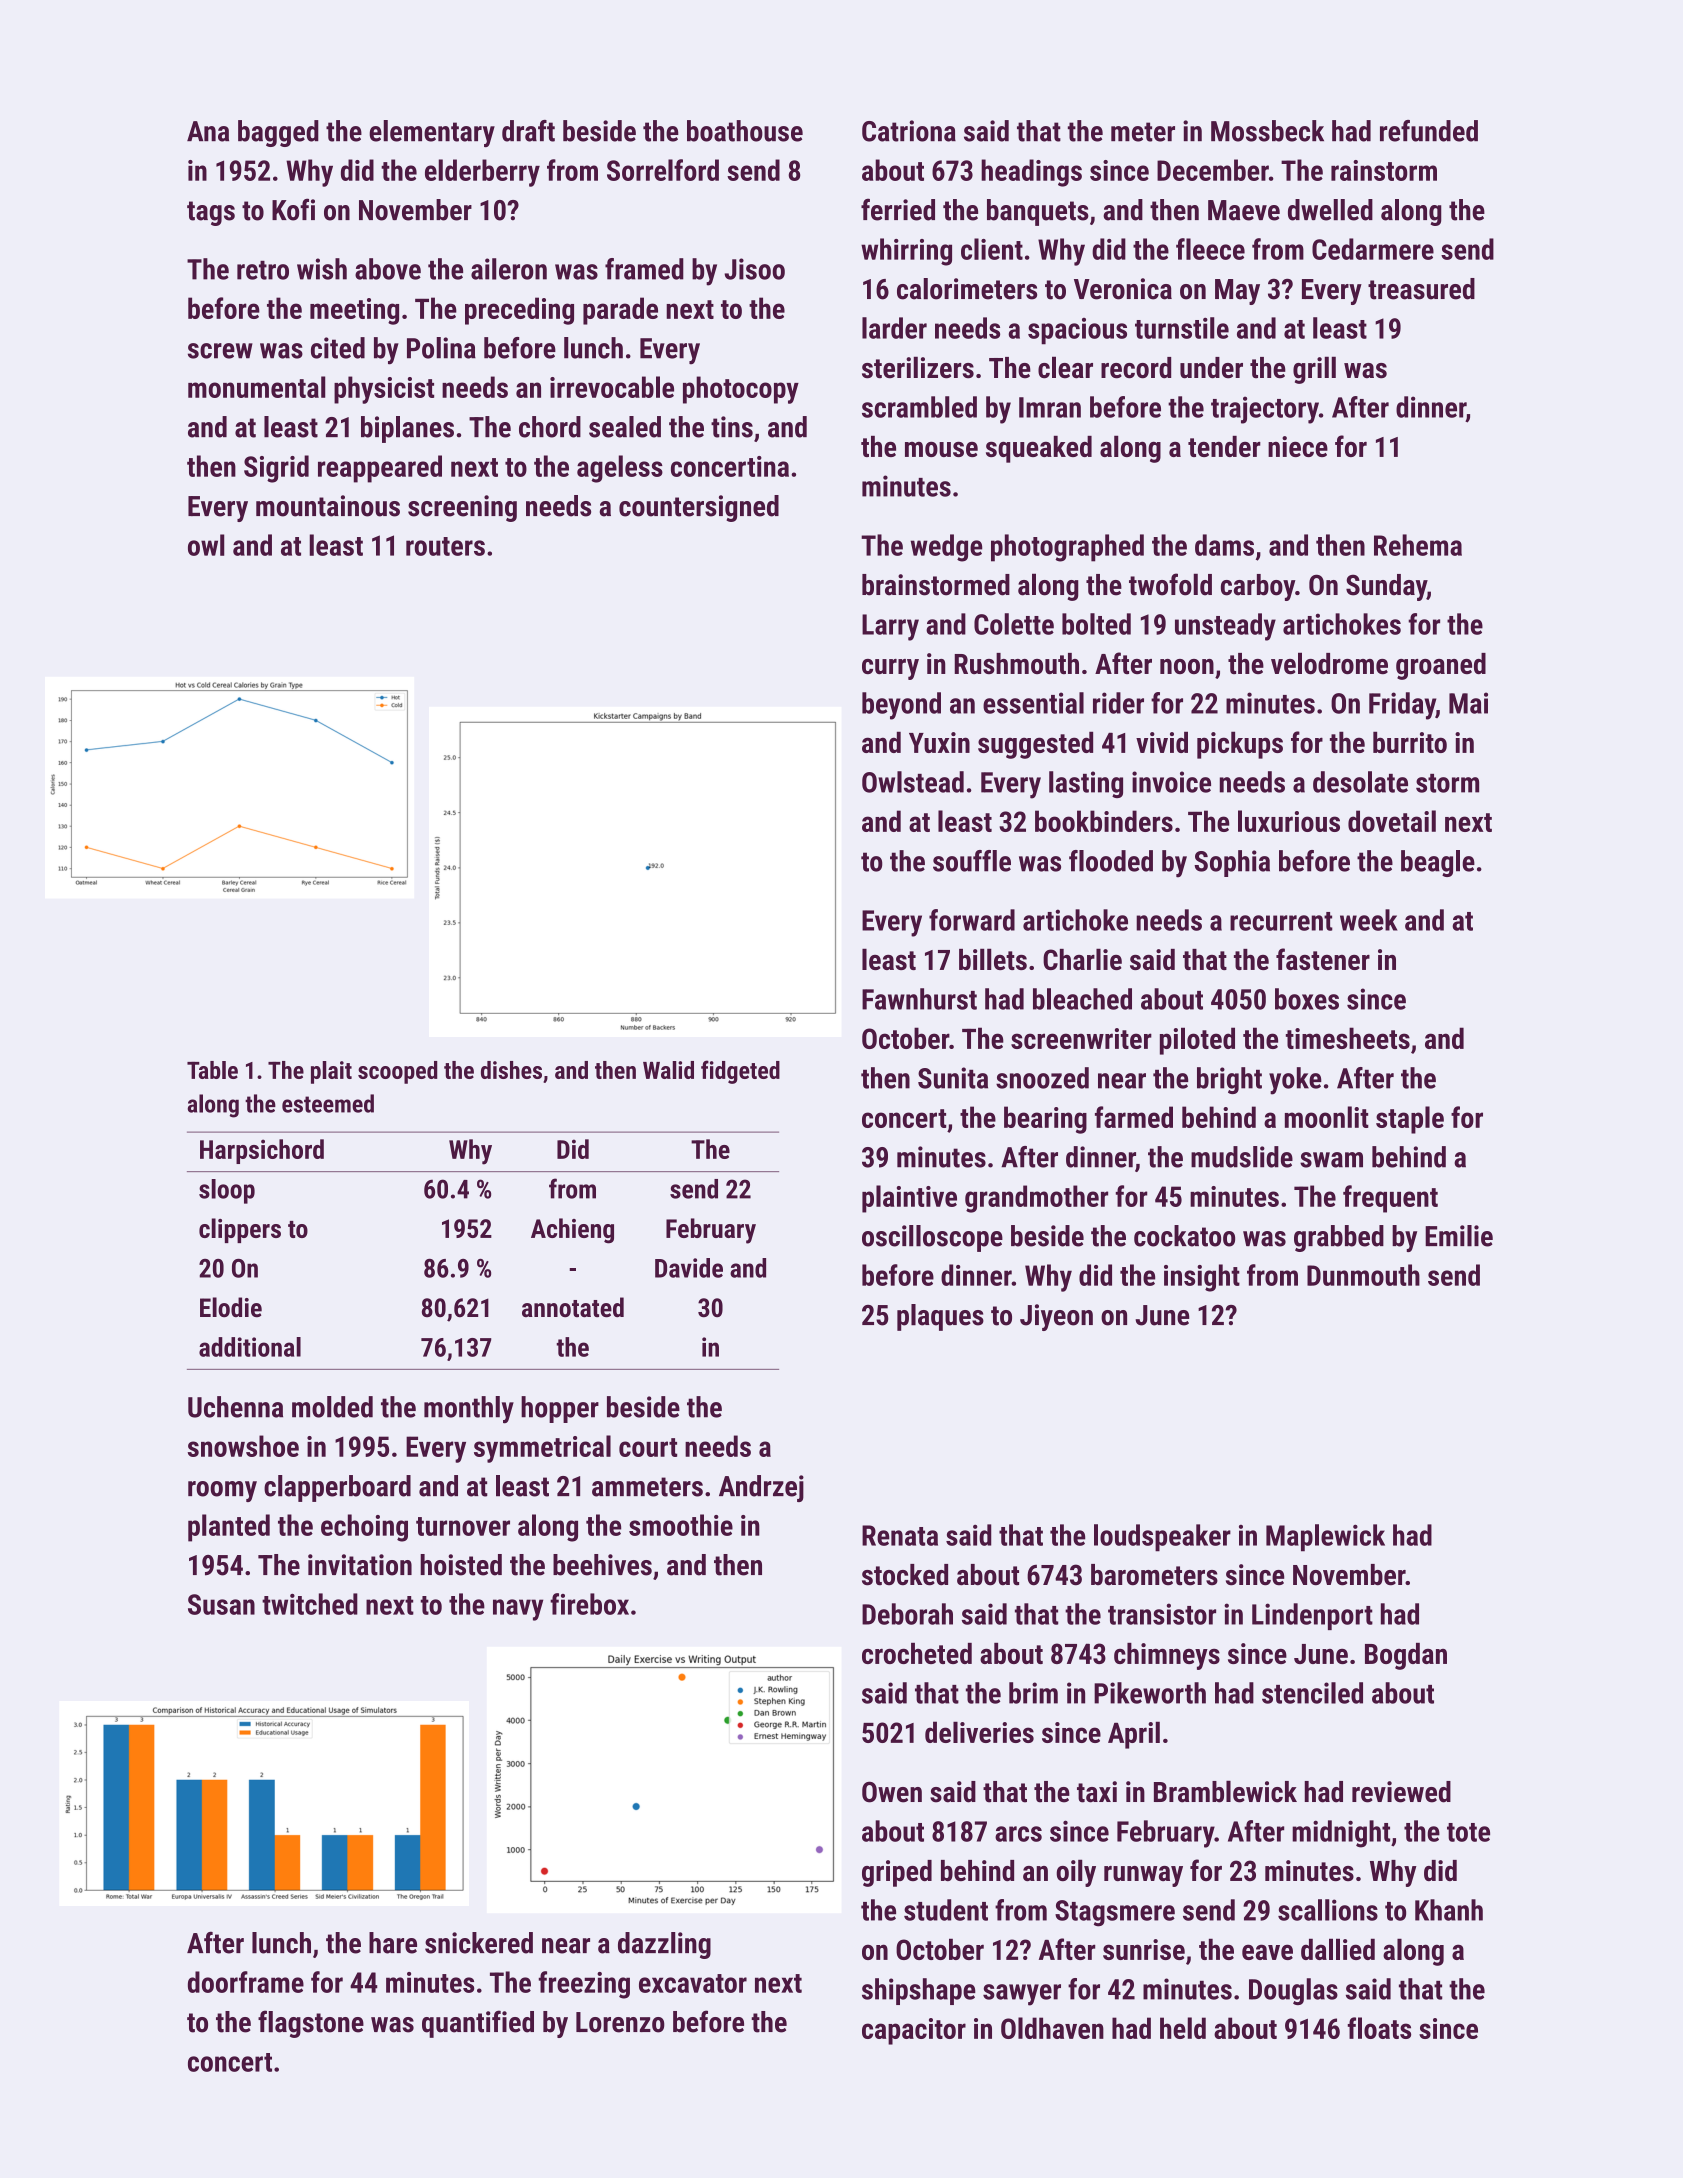  I want to click on firebox, so click(589, 1604).
